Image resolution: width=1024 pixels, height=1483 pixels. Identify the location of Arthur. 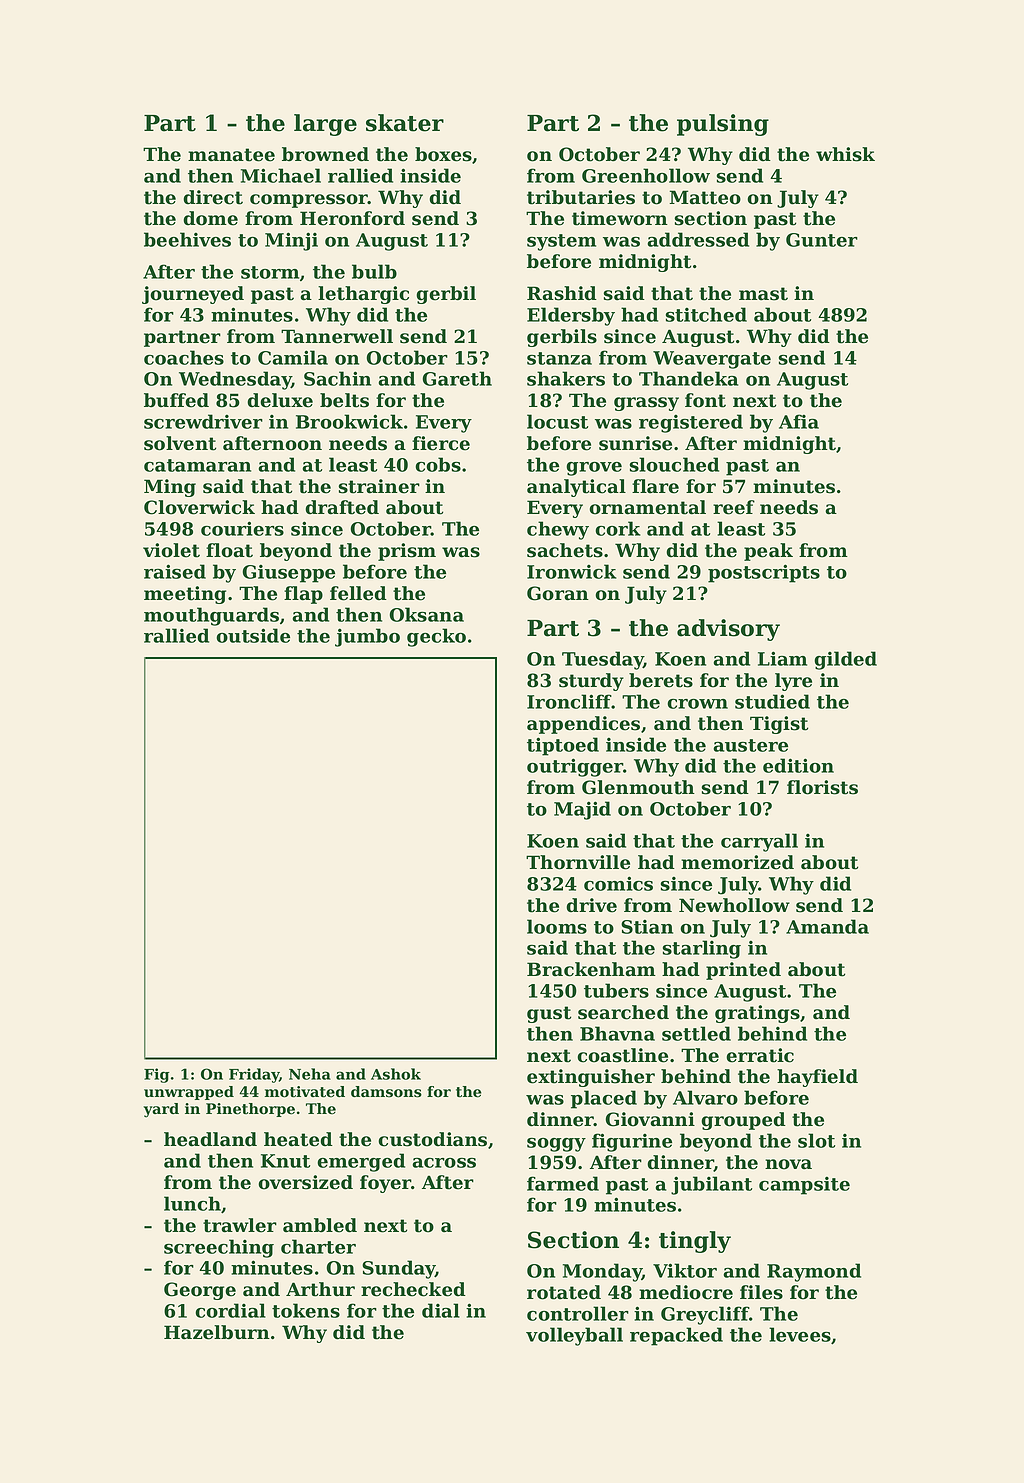
(320, 1289).
